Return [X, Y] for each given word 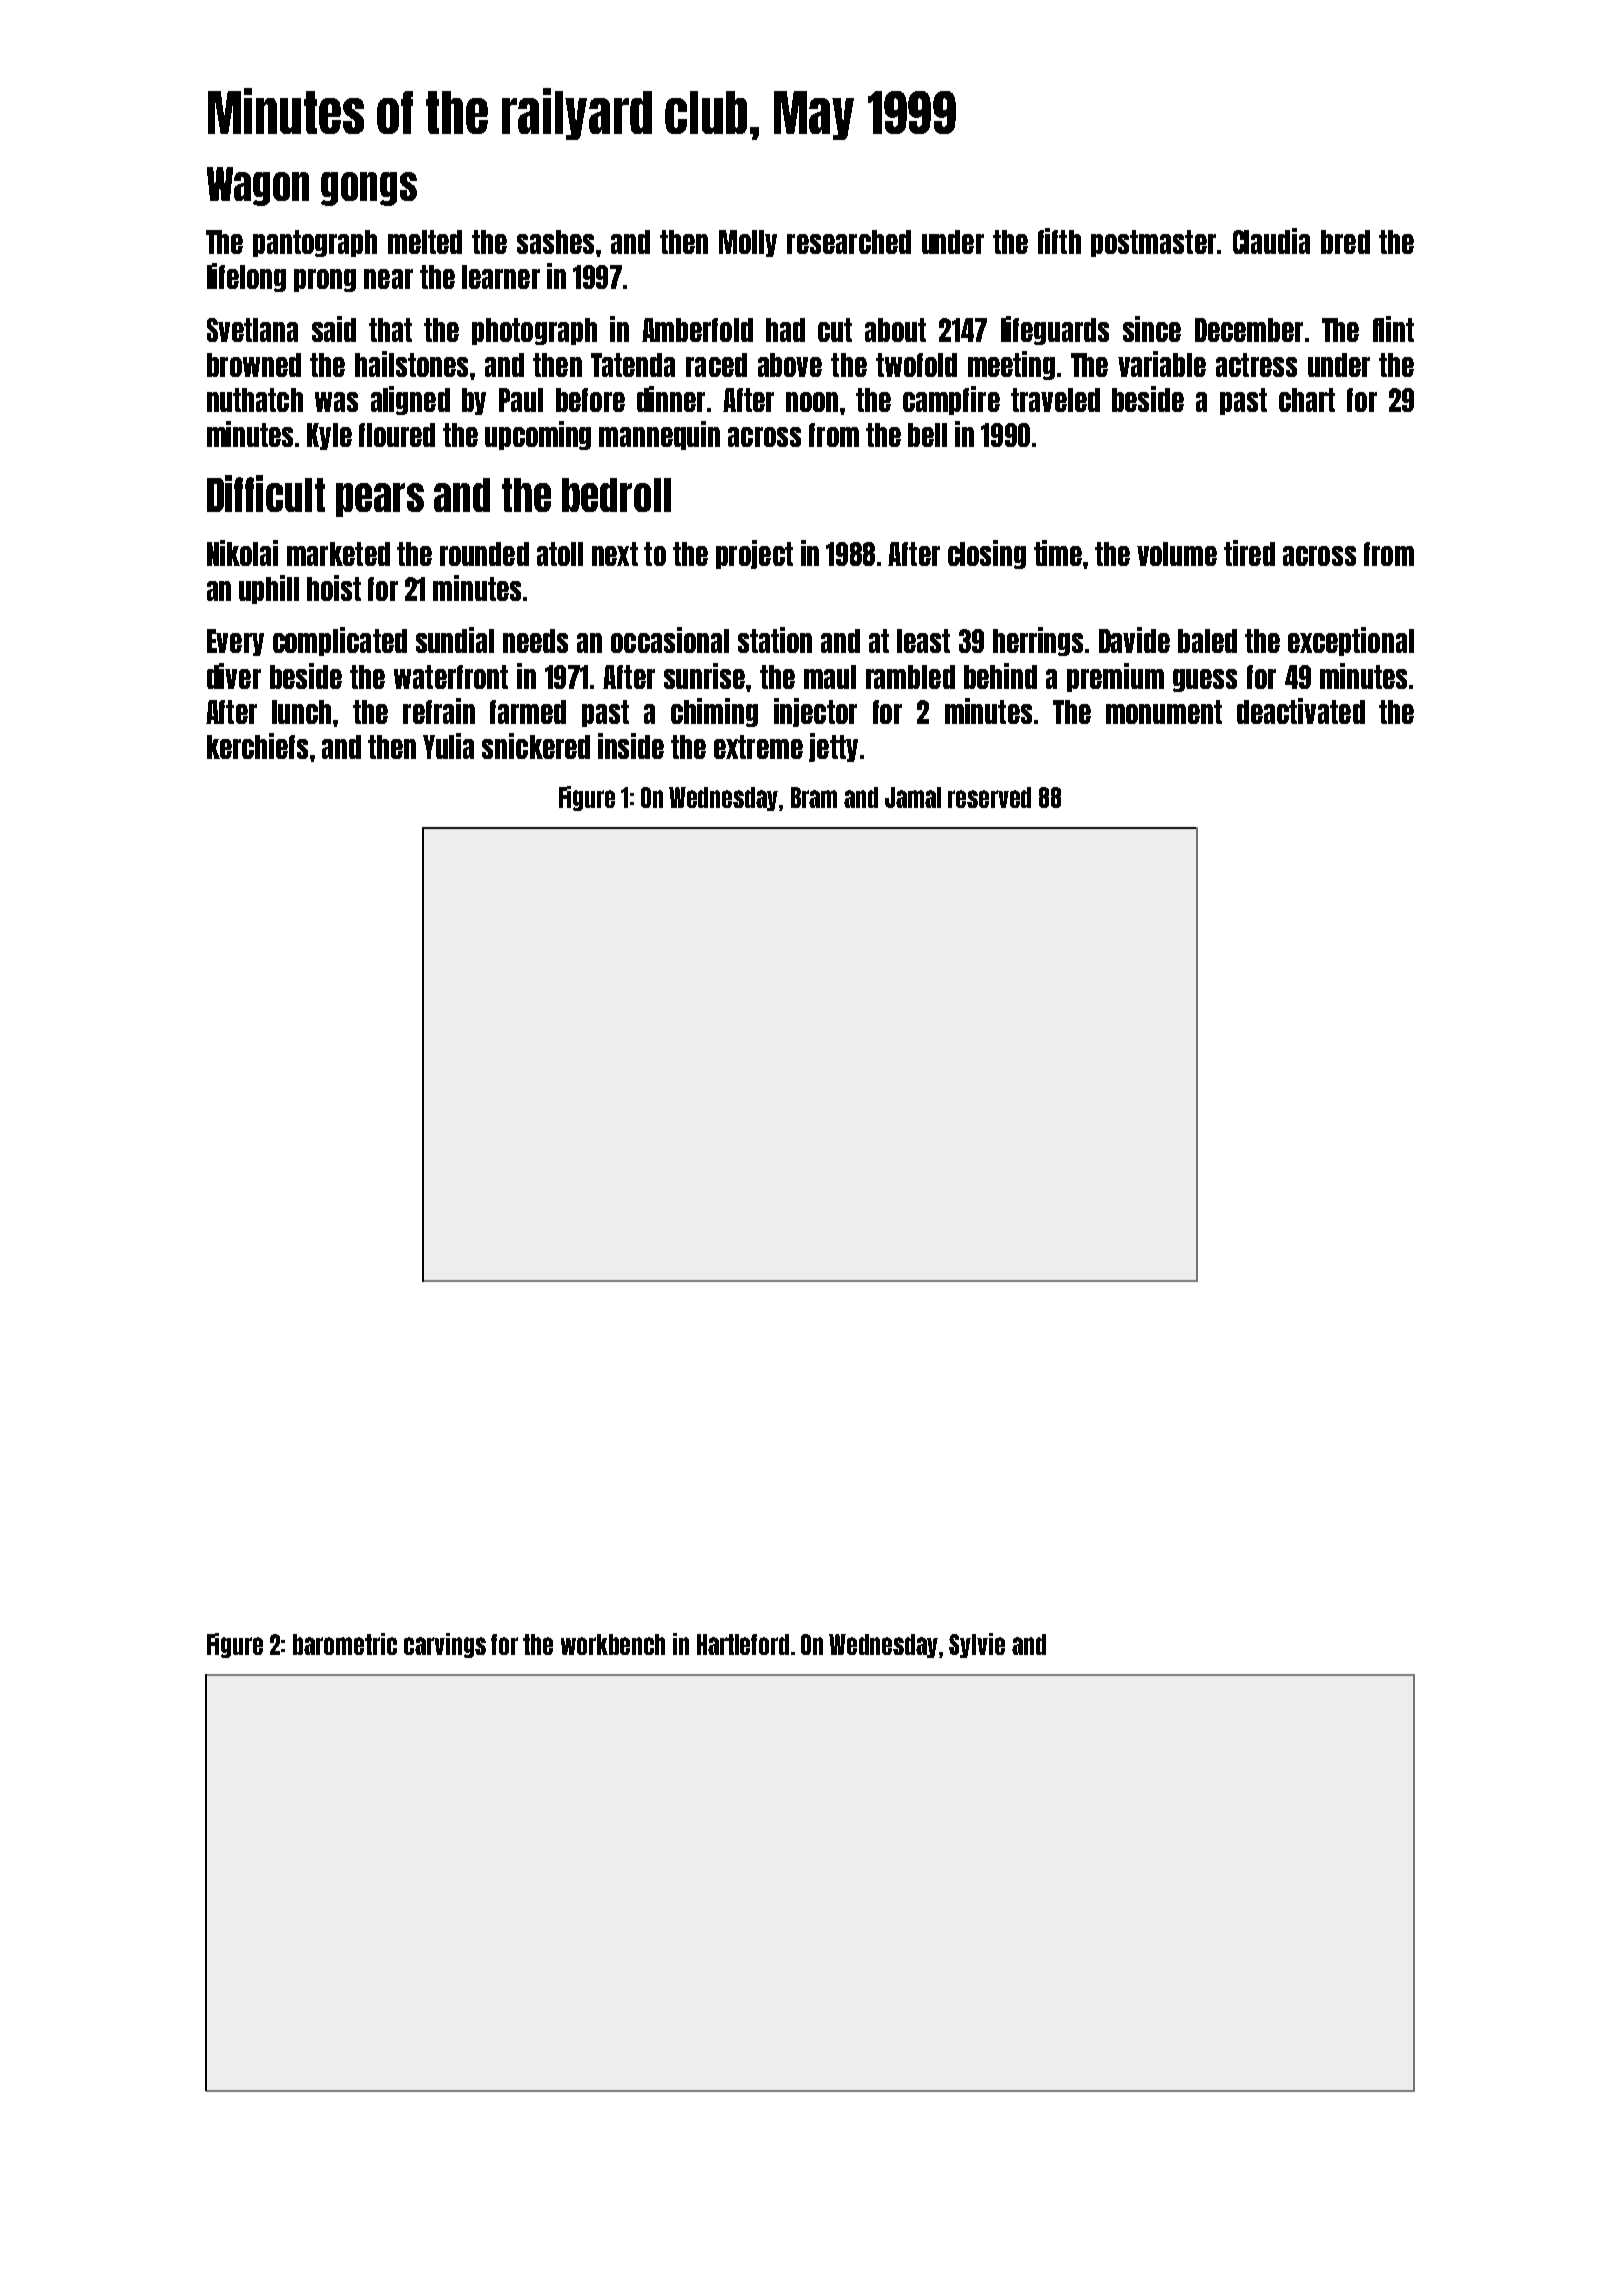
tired [1249, 553]
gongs [369, 189]
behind [1000, 676]
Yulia [448, 746]
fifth [1059, 241]
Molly [748, 243]
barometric [345, 1644]
